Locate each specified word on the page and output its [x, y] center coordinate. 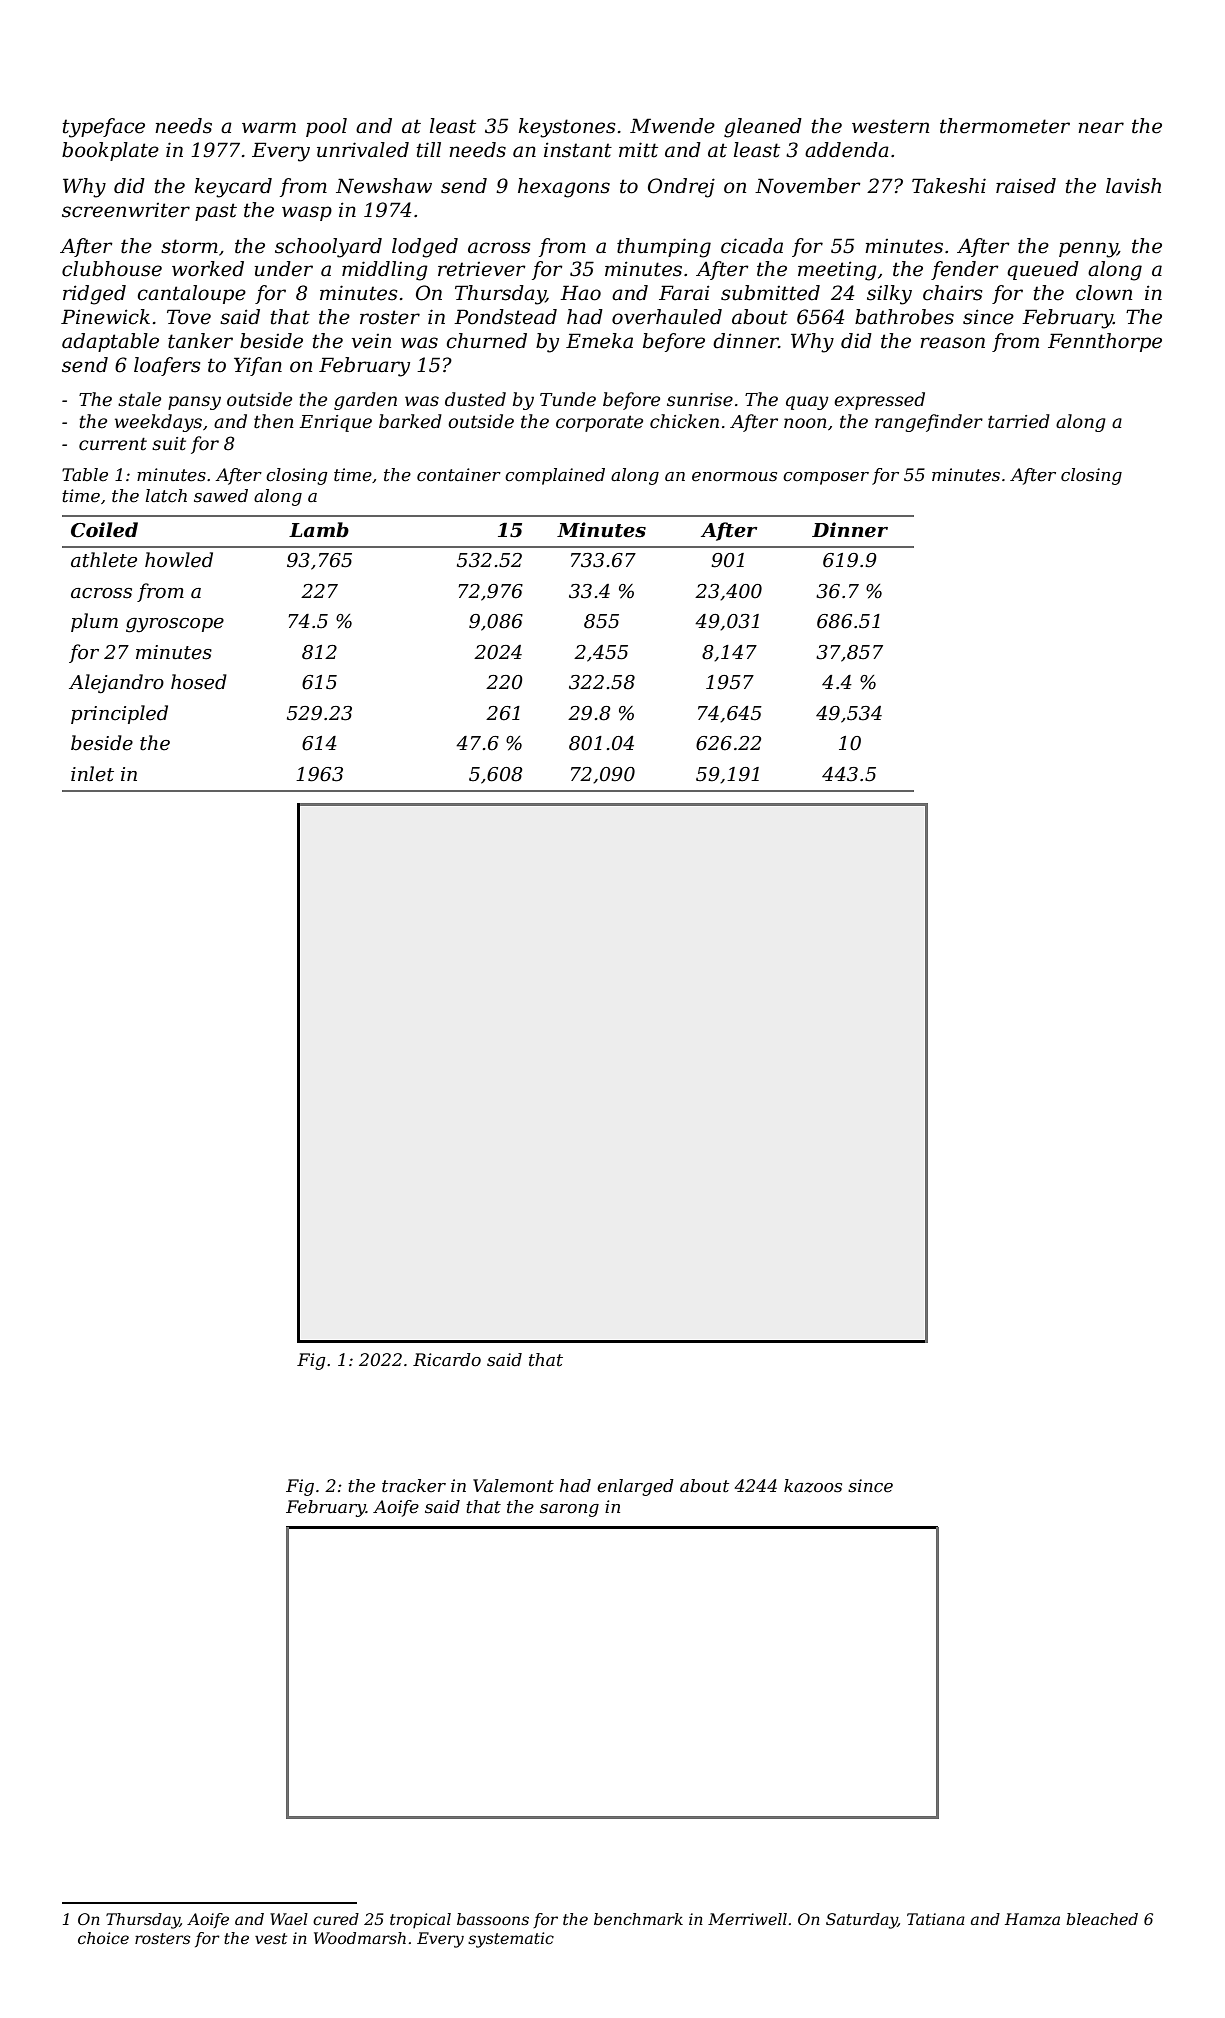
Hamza [1032, 1919]
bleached [1102, 1919]
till [429, 150]
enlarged [635, 1487]
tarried [1019, 421]
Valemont [513, 1486]
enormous [734, 477]
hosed [199, 682]
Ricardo [447, 1360]
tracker [414, 1486]
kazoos [813, 1486]
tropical [420, 1921]
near [1101, 128]
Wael [289, 1919]
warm [269, 128]
